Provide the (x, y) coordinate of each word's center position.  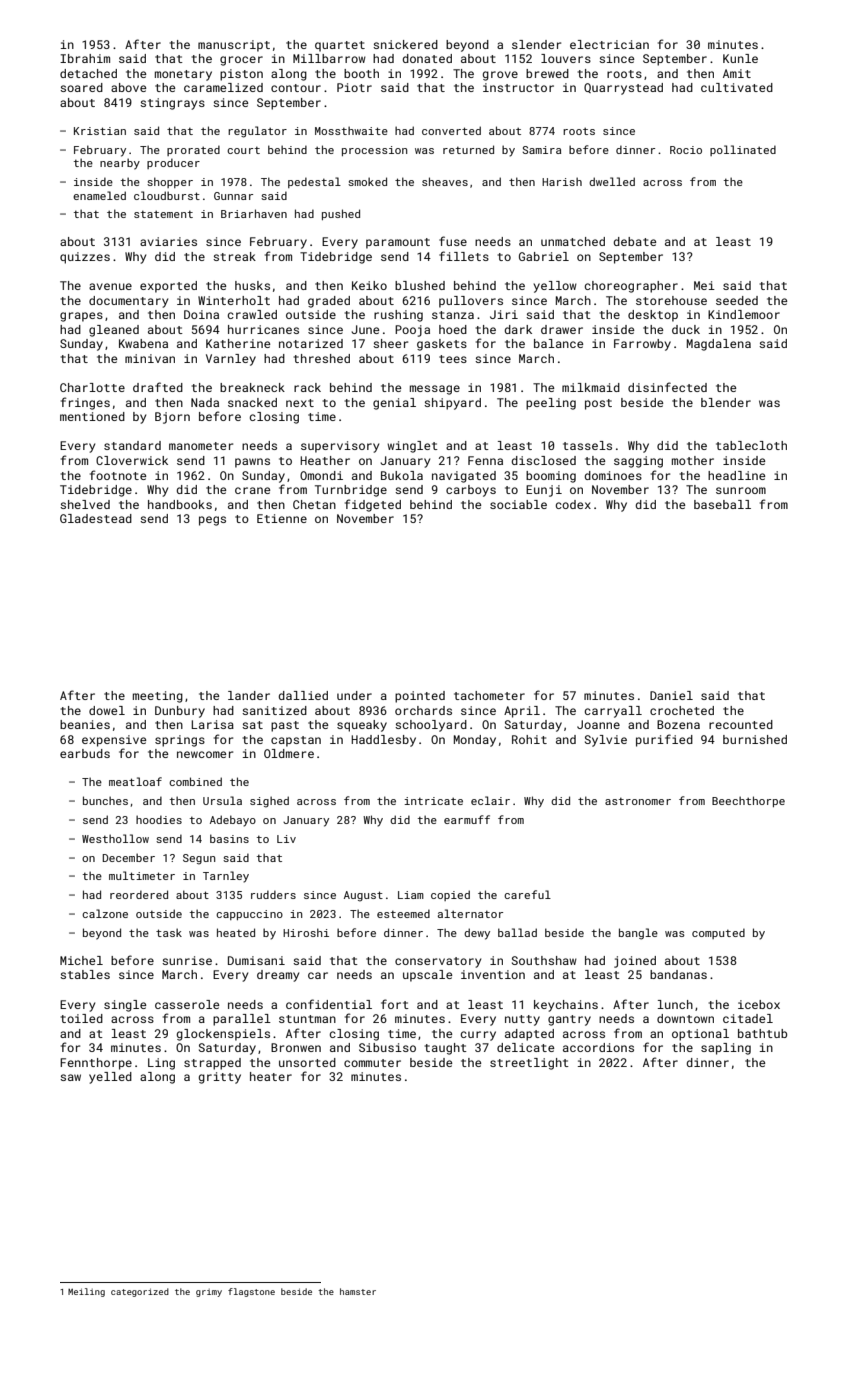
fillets (464, 256)
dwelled (612, 181)
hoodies (159, 819)
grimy (209, 1293)
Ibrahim (85, 58)
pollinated (743, 150)
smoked (367, 181)
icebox (759, 1004)
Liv (286, 839)
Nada (205, 402)
